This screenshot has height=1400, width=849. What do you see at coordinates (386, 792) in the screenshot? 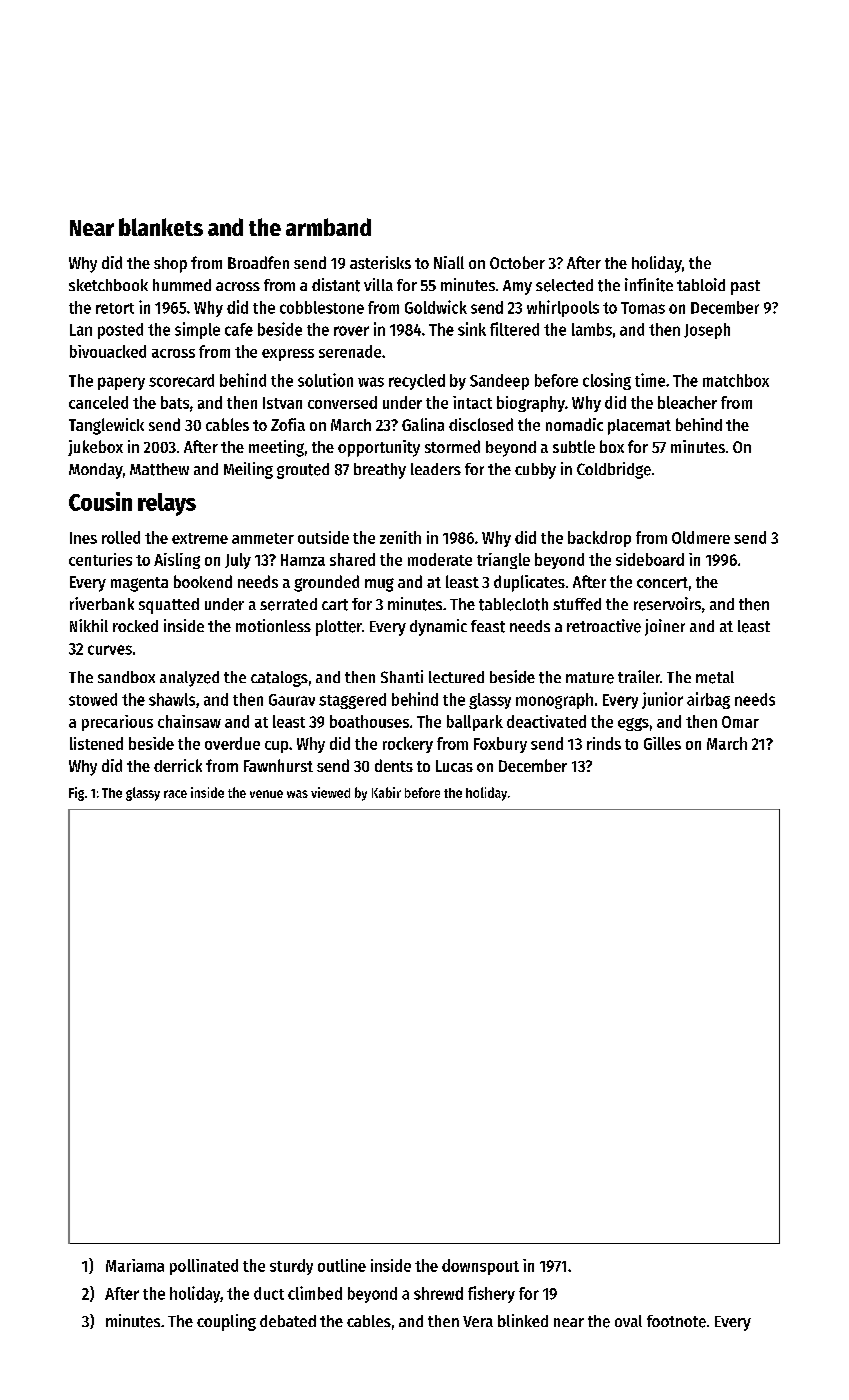
I see `Kabir` at bounding box center [386, 792].
